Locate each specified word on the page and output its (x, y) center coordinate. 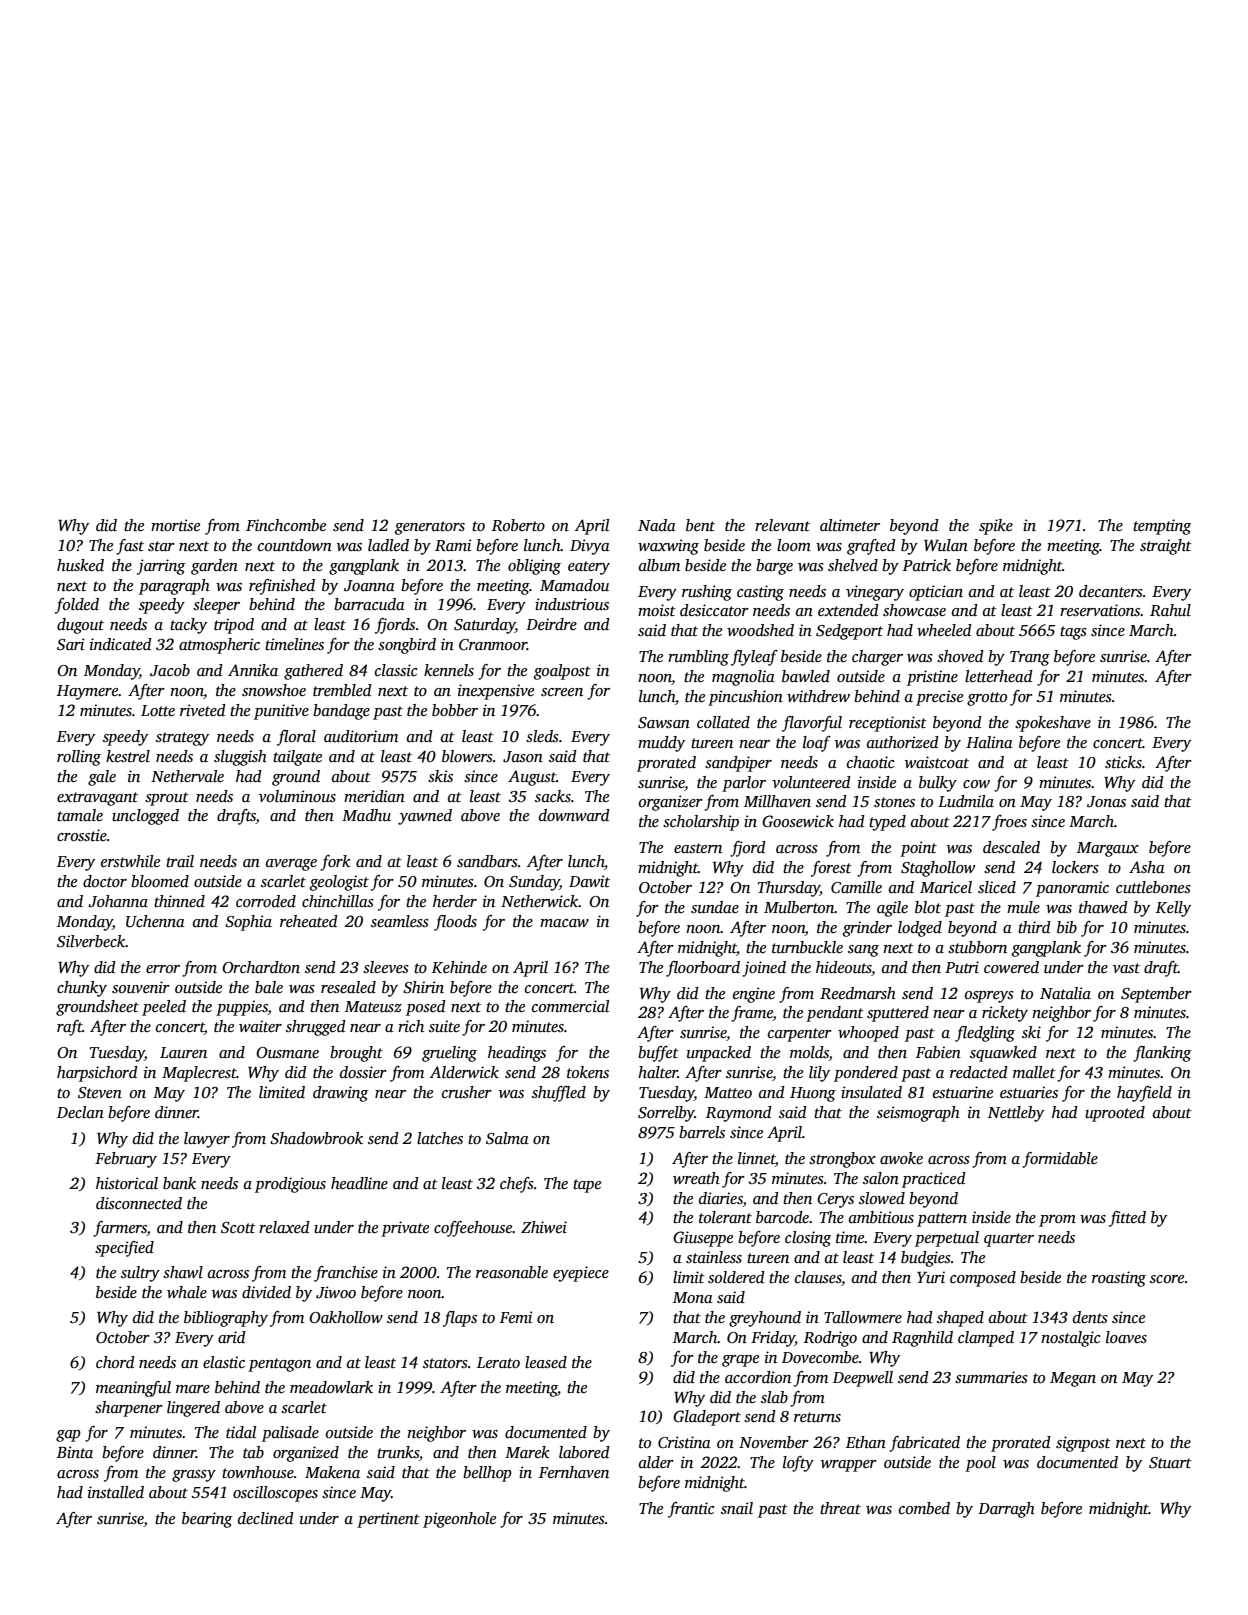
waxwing (668, 547)
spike (996, 527)
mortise (175, 525)
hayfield (1144, 1094)
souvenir (141, 987)
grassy (194, 1476)
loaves (1126, 1337)
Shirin (423, 987)
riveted (203, 710)
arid (232, 1337)
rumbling (698, 658)
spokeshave (1053, 724)
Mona (693, 1297)
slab (774, 1397)
